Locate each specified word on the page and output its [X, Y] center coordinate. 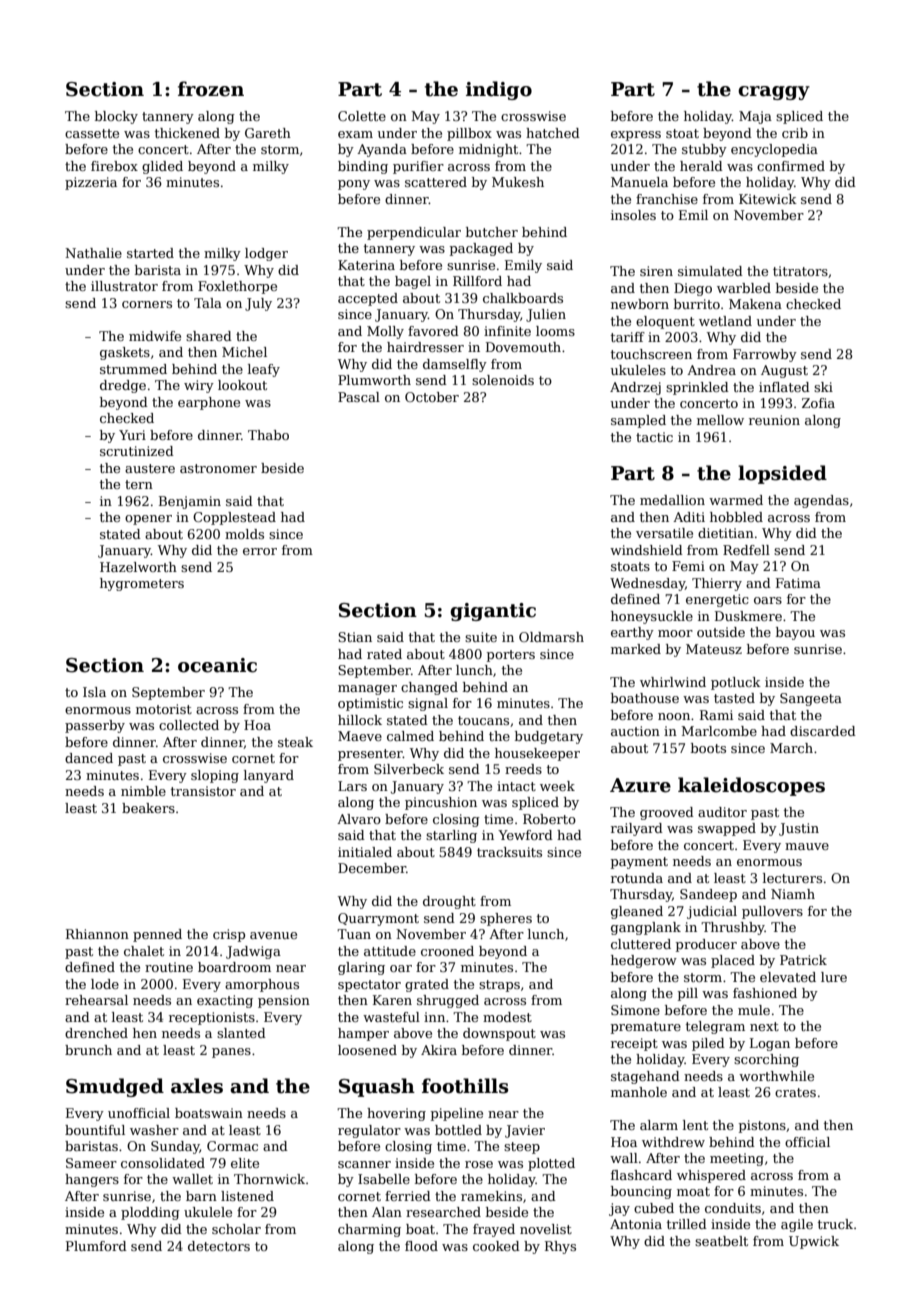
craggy [774, 93]
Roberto [549, 819]
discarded [823, 731]
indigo [499, 90]
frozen [211, 89]
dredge [123, 386]
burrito [697, 304]
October [432, 397]
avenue [273, 935]
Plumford [96, 1246]
